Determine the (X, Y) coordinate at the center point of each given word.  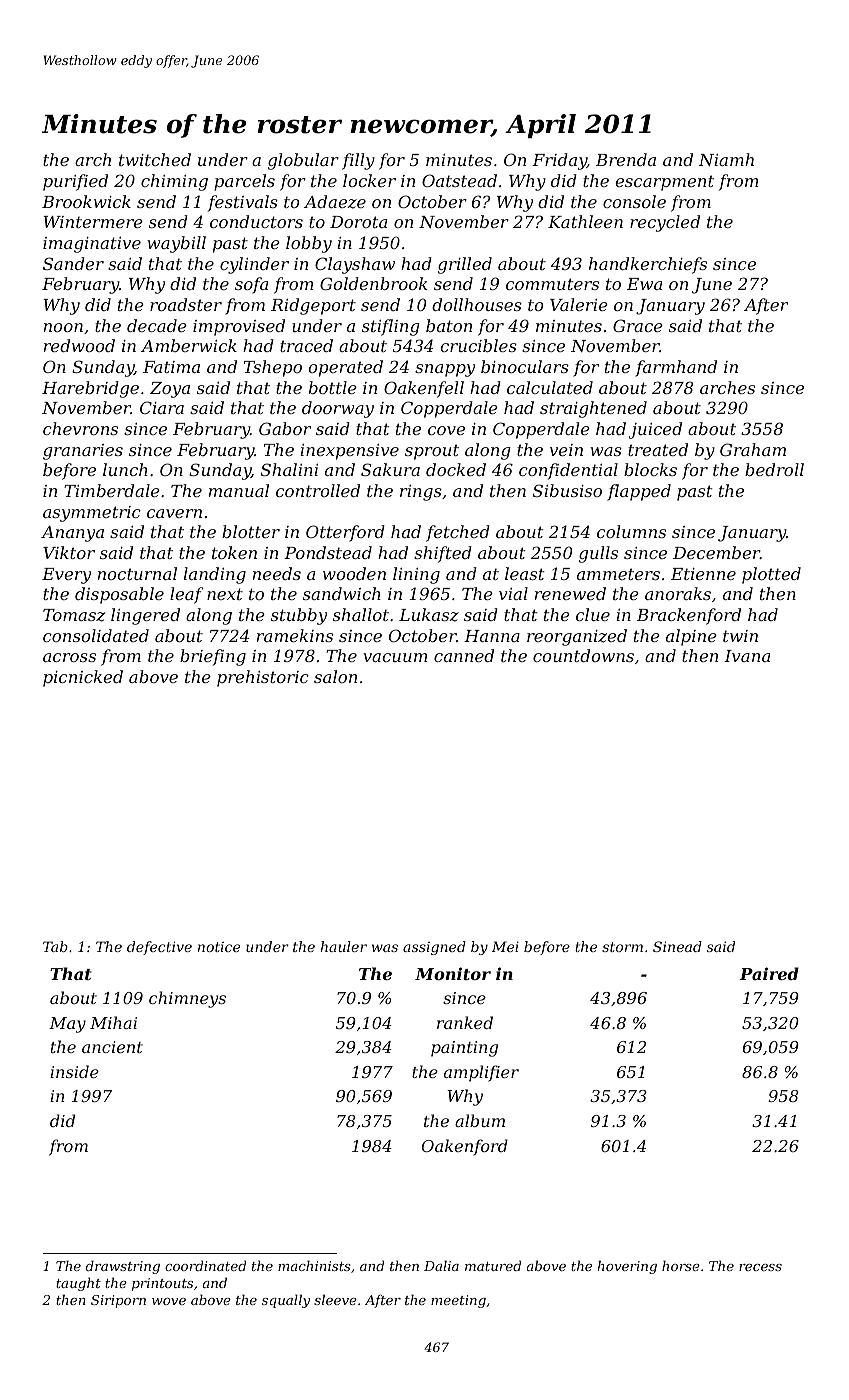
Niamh (726, 159)
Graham (753, 449)
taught (78, 1284)
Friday (559, 161)
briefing (213, 657)
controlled (318, 490)
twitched (155, 159)
